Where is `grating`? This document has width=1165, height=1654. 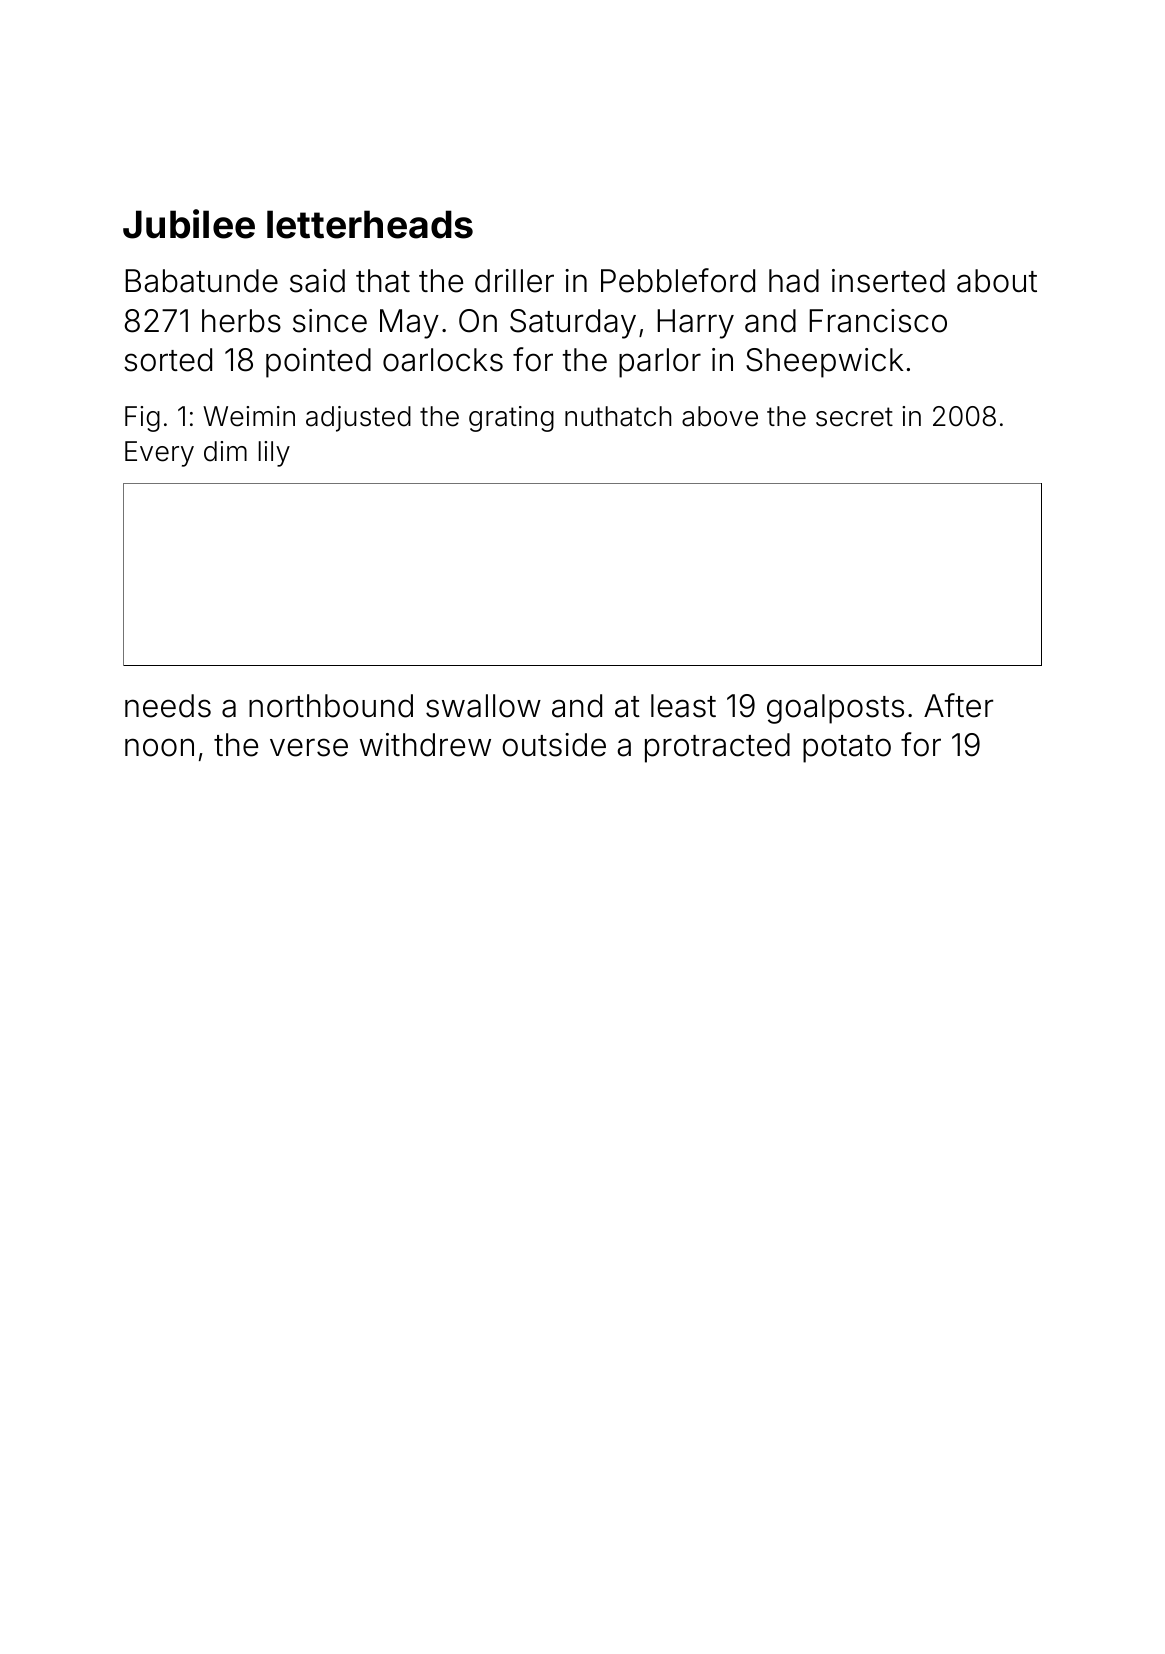
grating is located at coordinates (511, 419).
